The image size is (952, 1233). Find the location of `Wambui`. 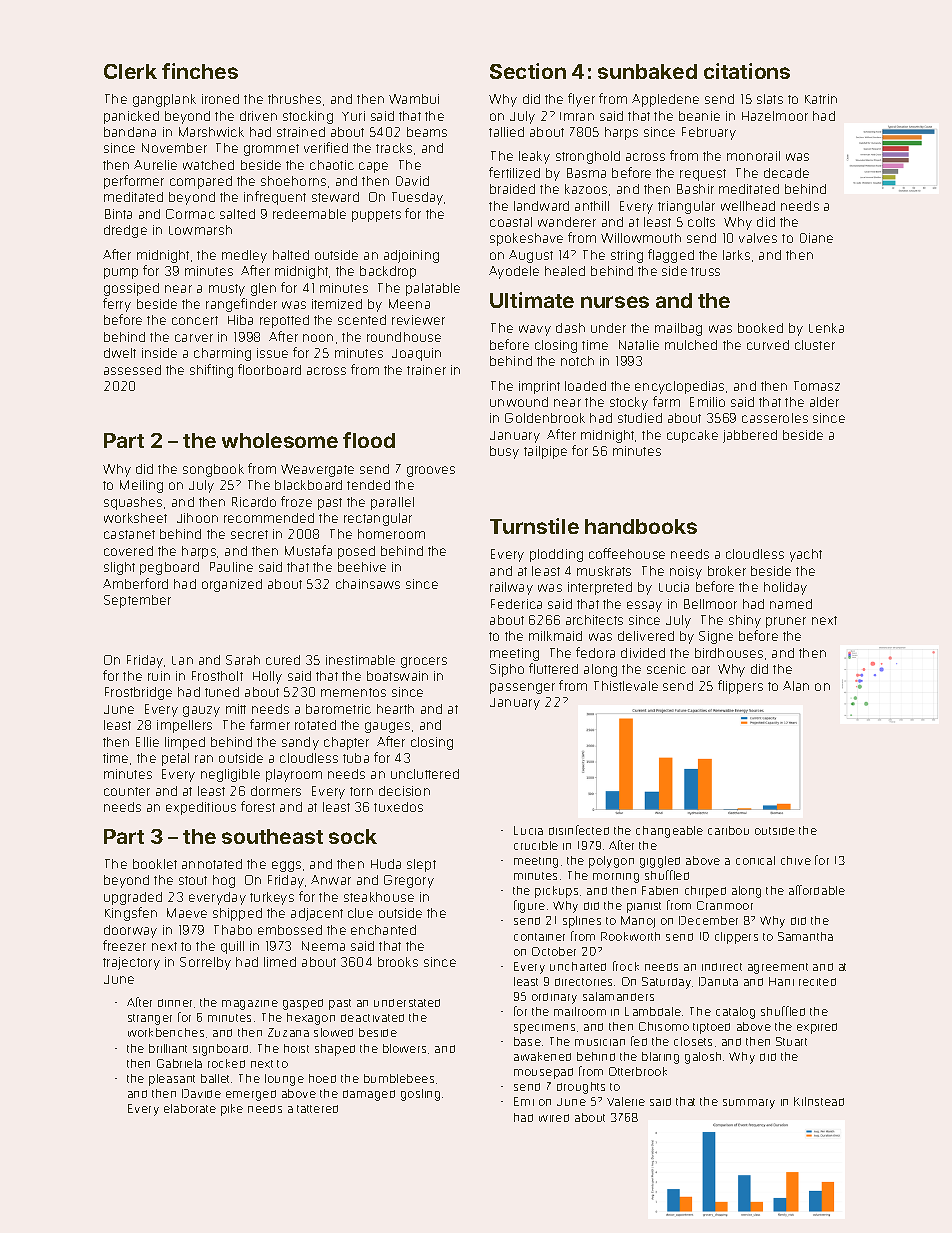

Wambui is located at coordinates (414, 99).
